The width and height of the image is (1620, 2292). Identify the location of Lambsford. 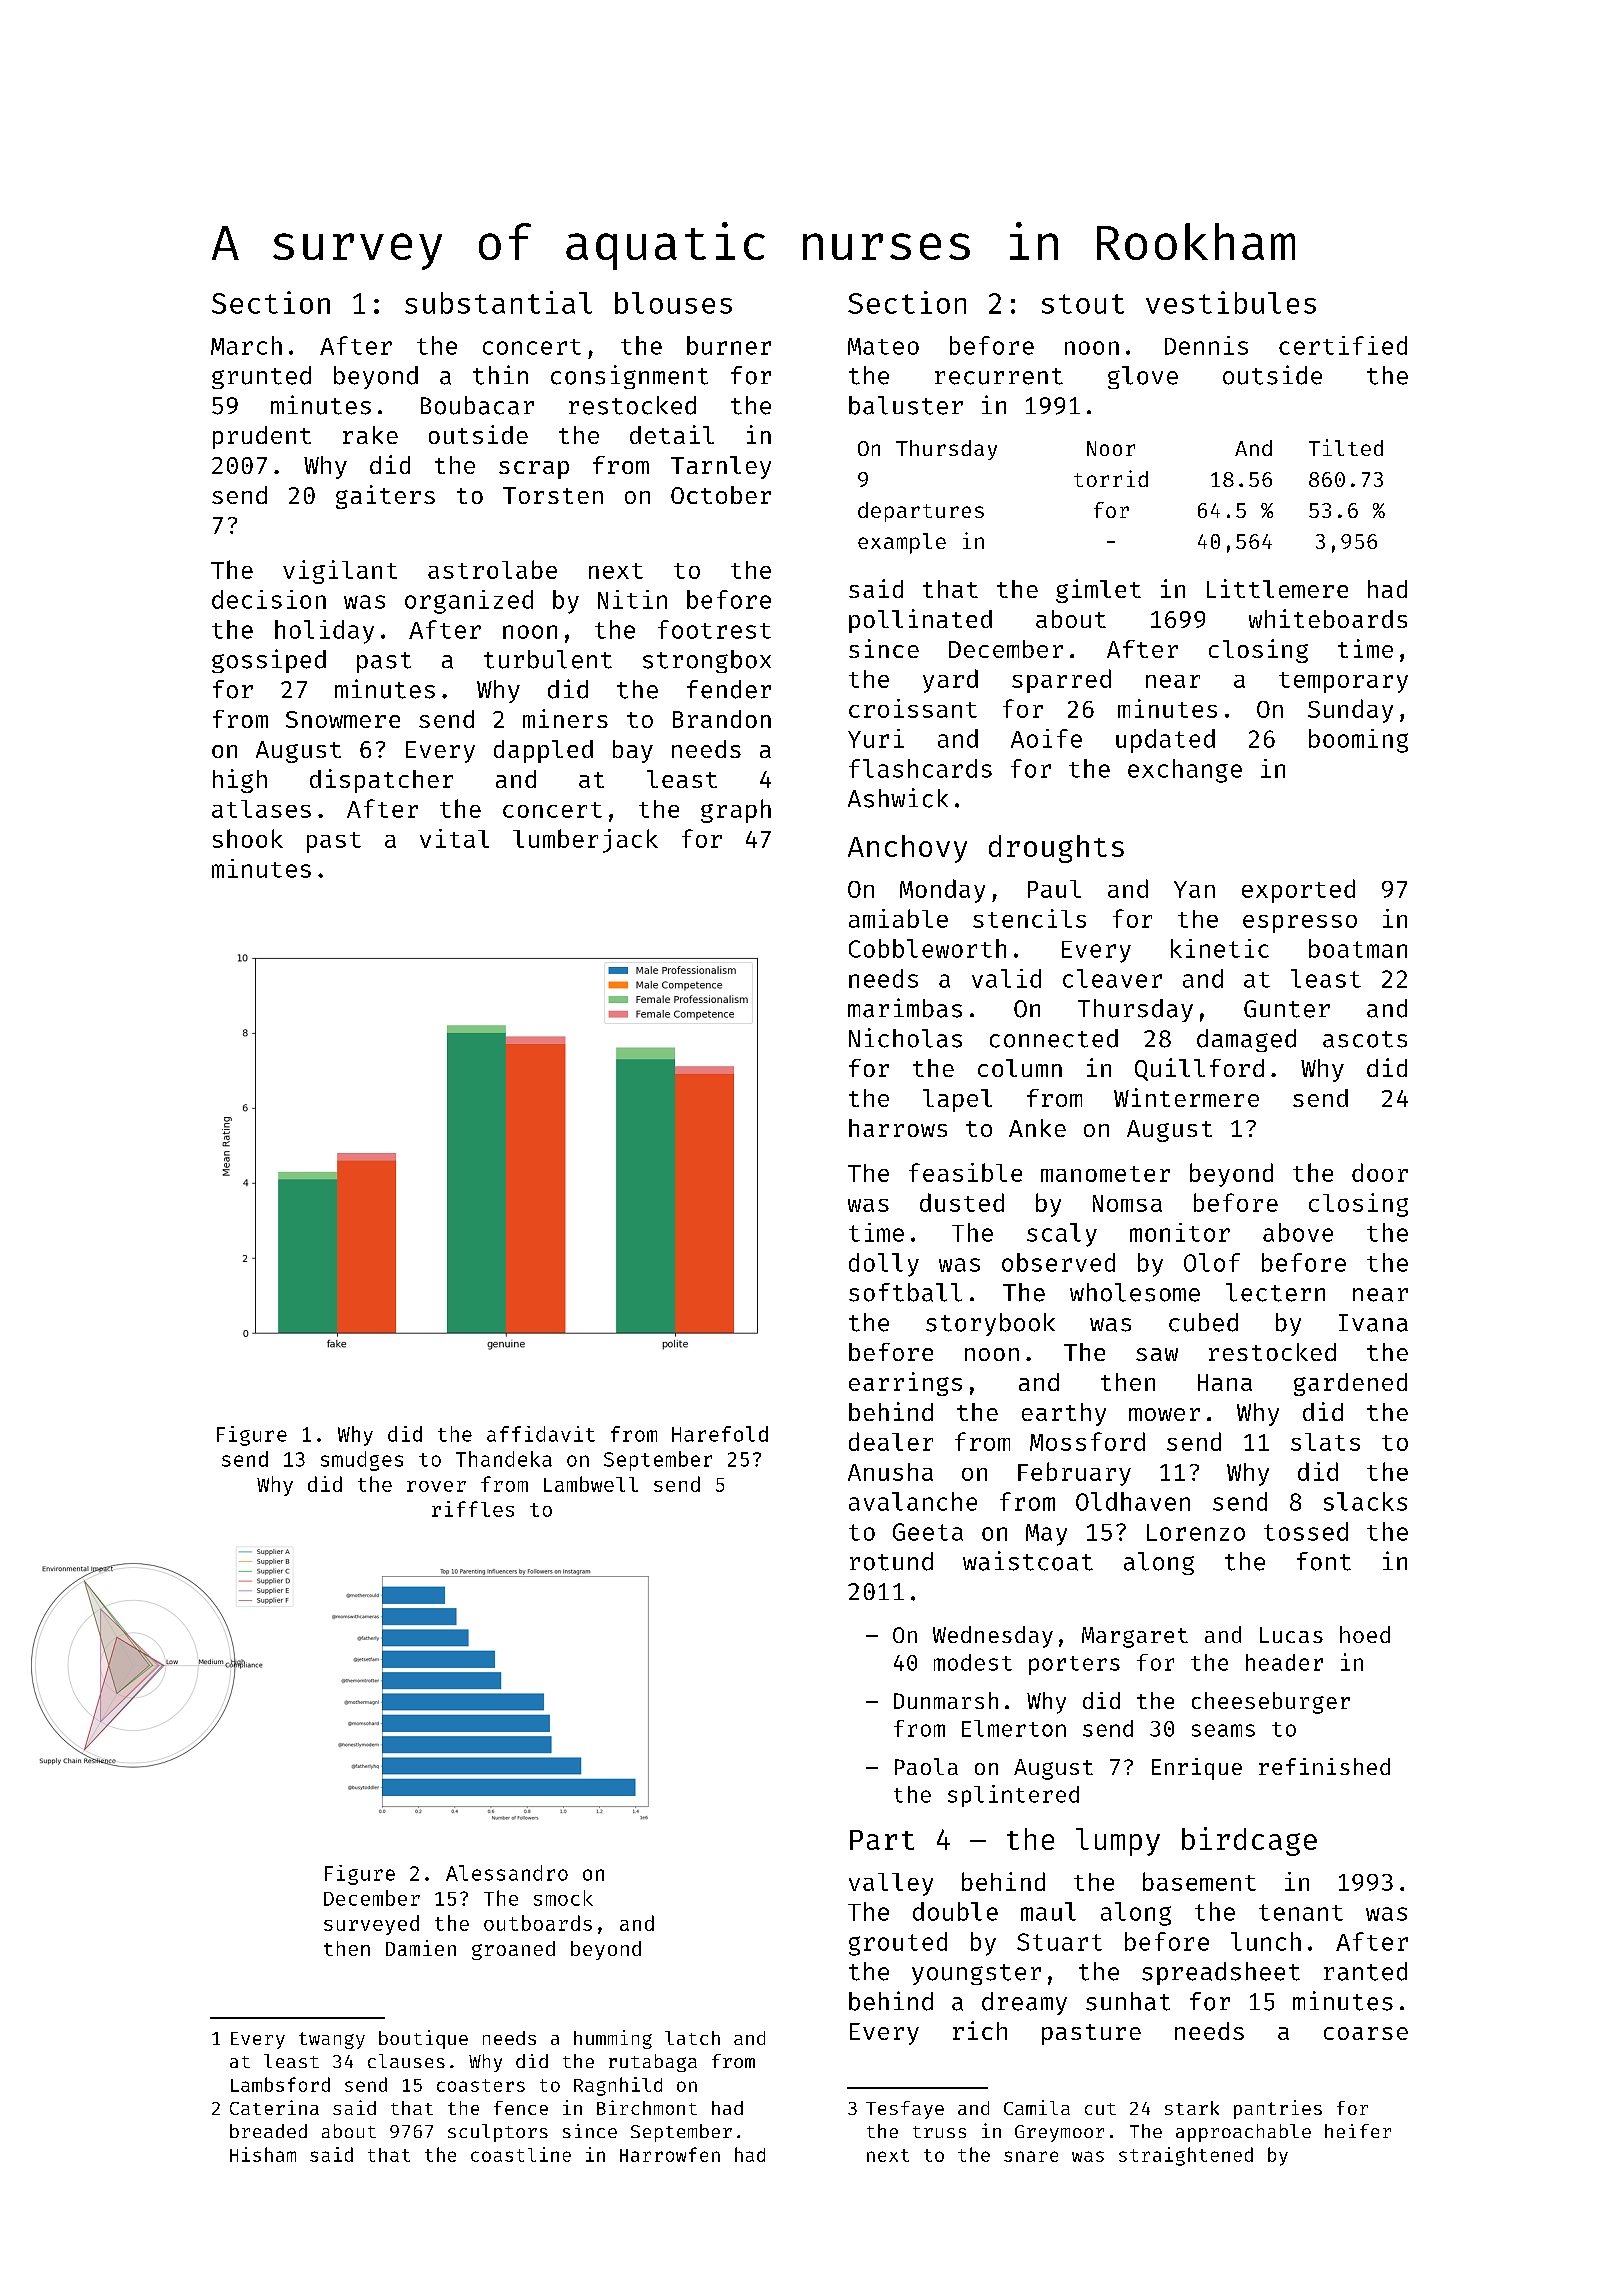
(280, 2084).
